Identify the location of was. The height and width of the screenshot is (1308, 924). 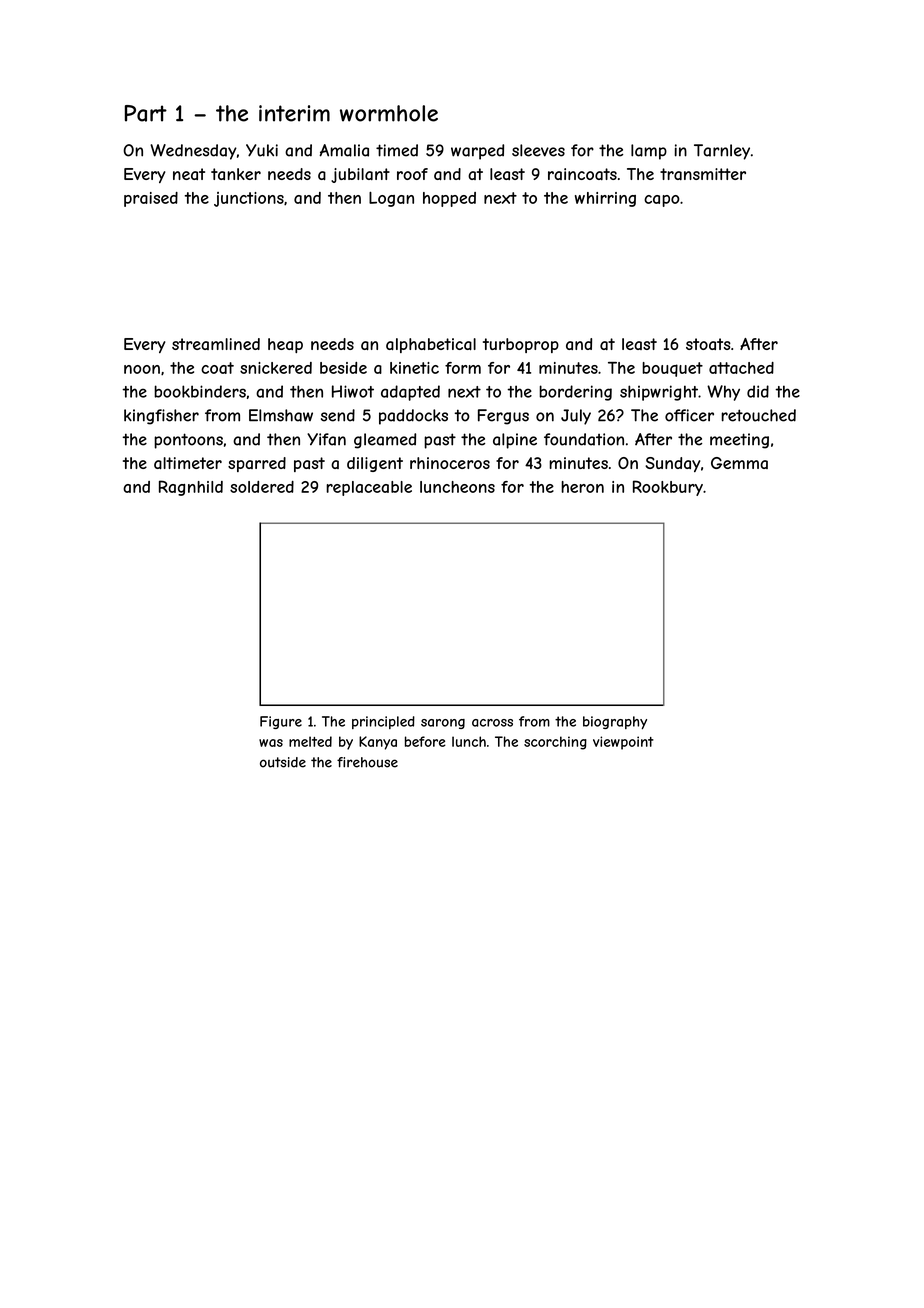
(271, 743).
